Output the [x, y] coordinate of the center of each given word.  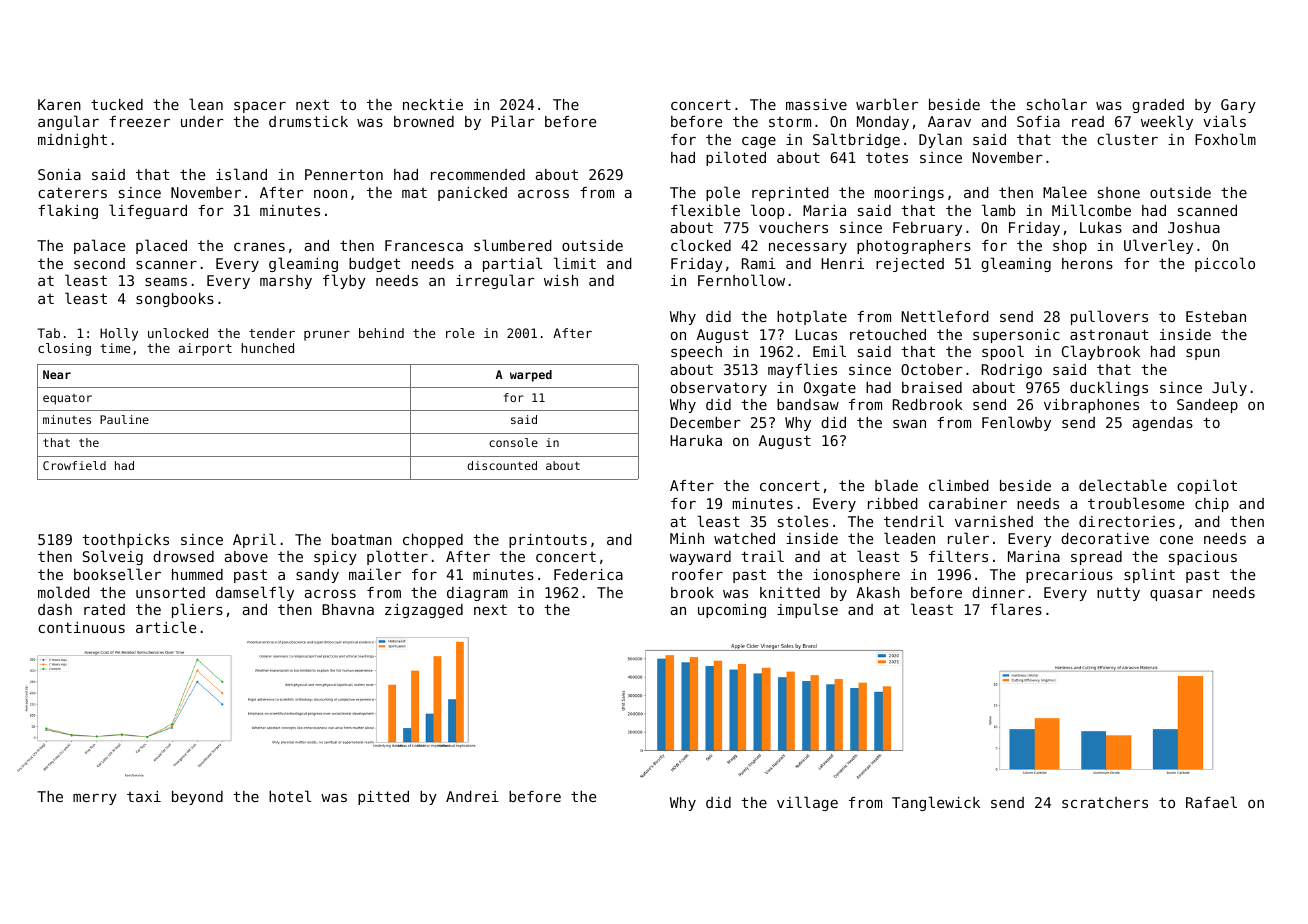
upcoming [732, 611]
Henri [842, 263]
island [241, 174]
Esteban [1216, 316]
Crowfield [74, 465]
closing [64, 349]
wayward [700, 558]
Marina [1034, 556]
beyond [197, 798]
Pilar [513, 121]
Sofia [1038, 121]
